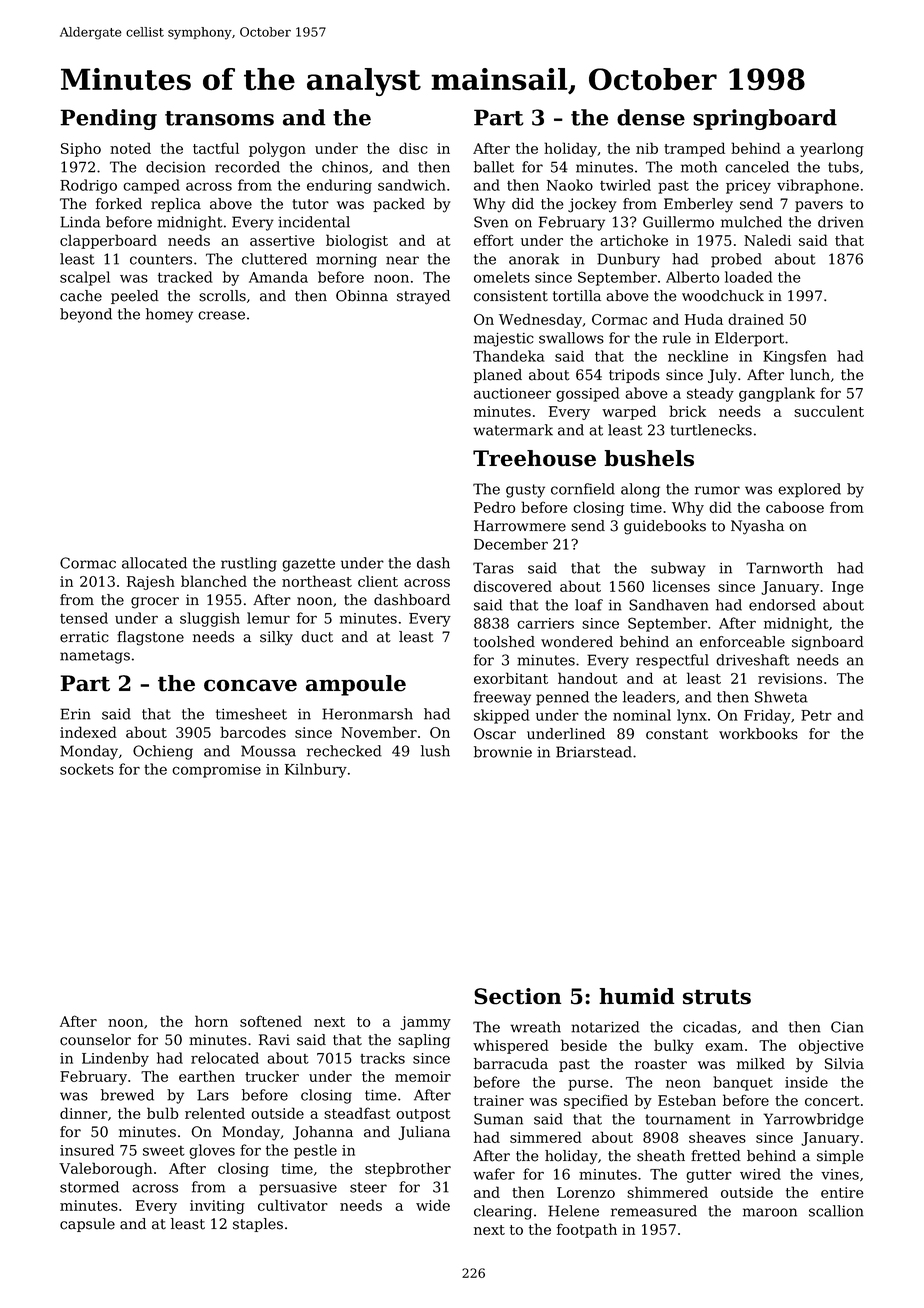  I want to click on workbooks, so click(758, 734).
